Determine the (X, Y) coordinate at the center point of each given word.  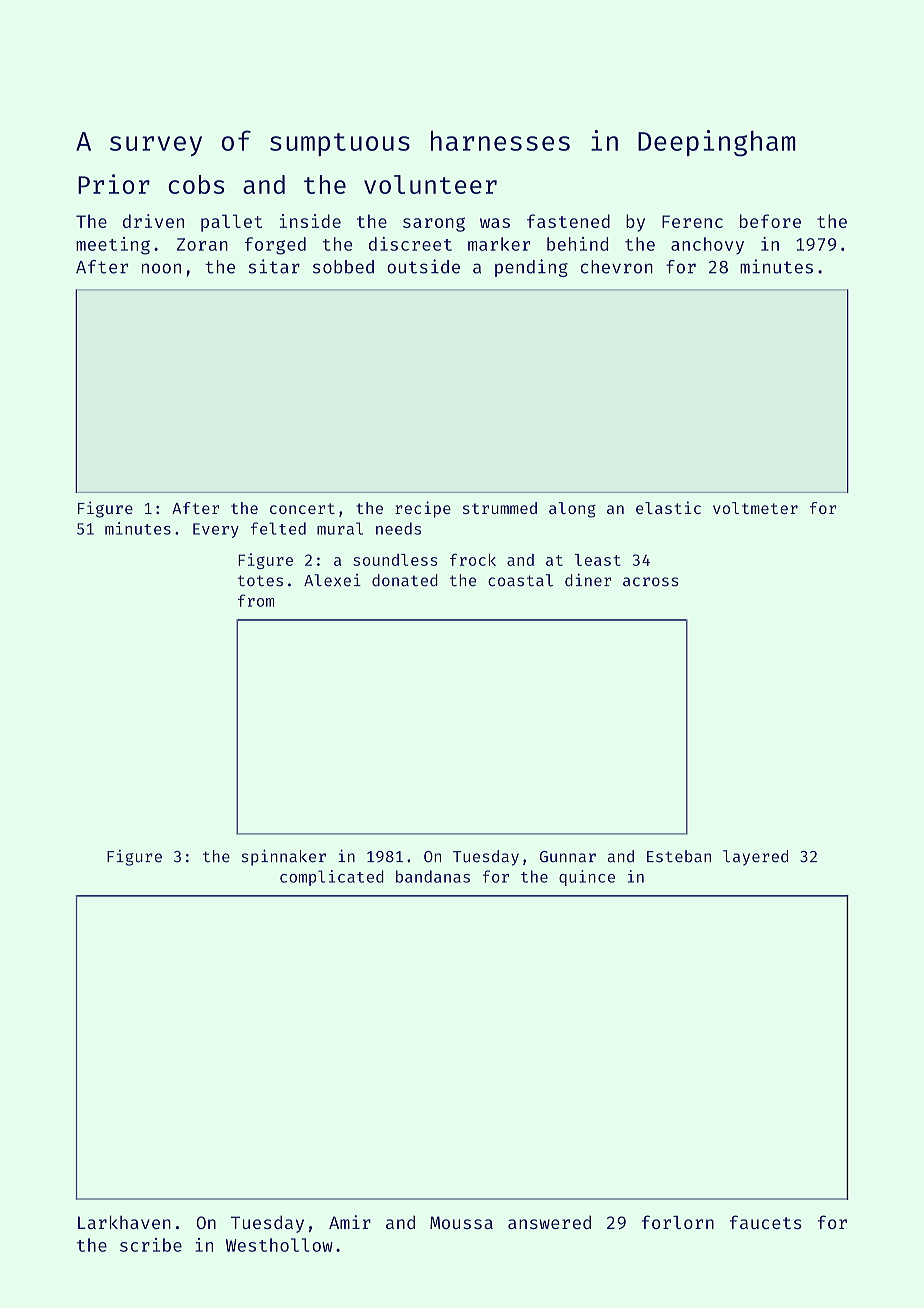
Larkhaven (124, 1222)
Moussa (461, 1222)
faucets (766, 1222)
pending (531, 268)
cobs (196, 184)
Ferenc (692, 221)
